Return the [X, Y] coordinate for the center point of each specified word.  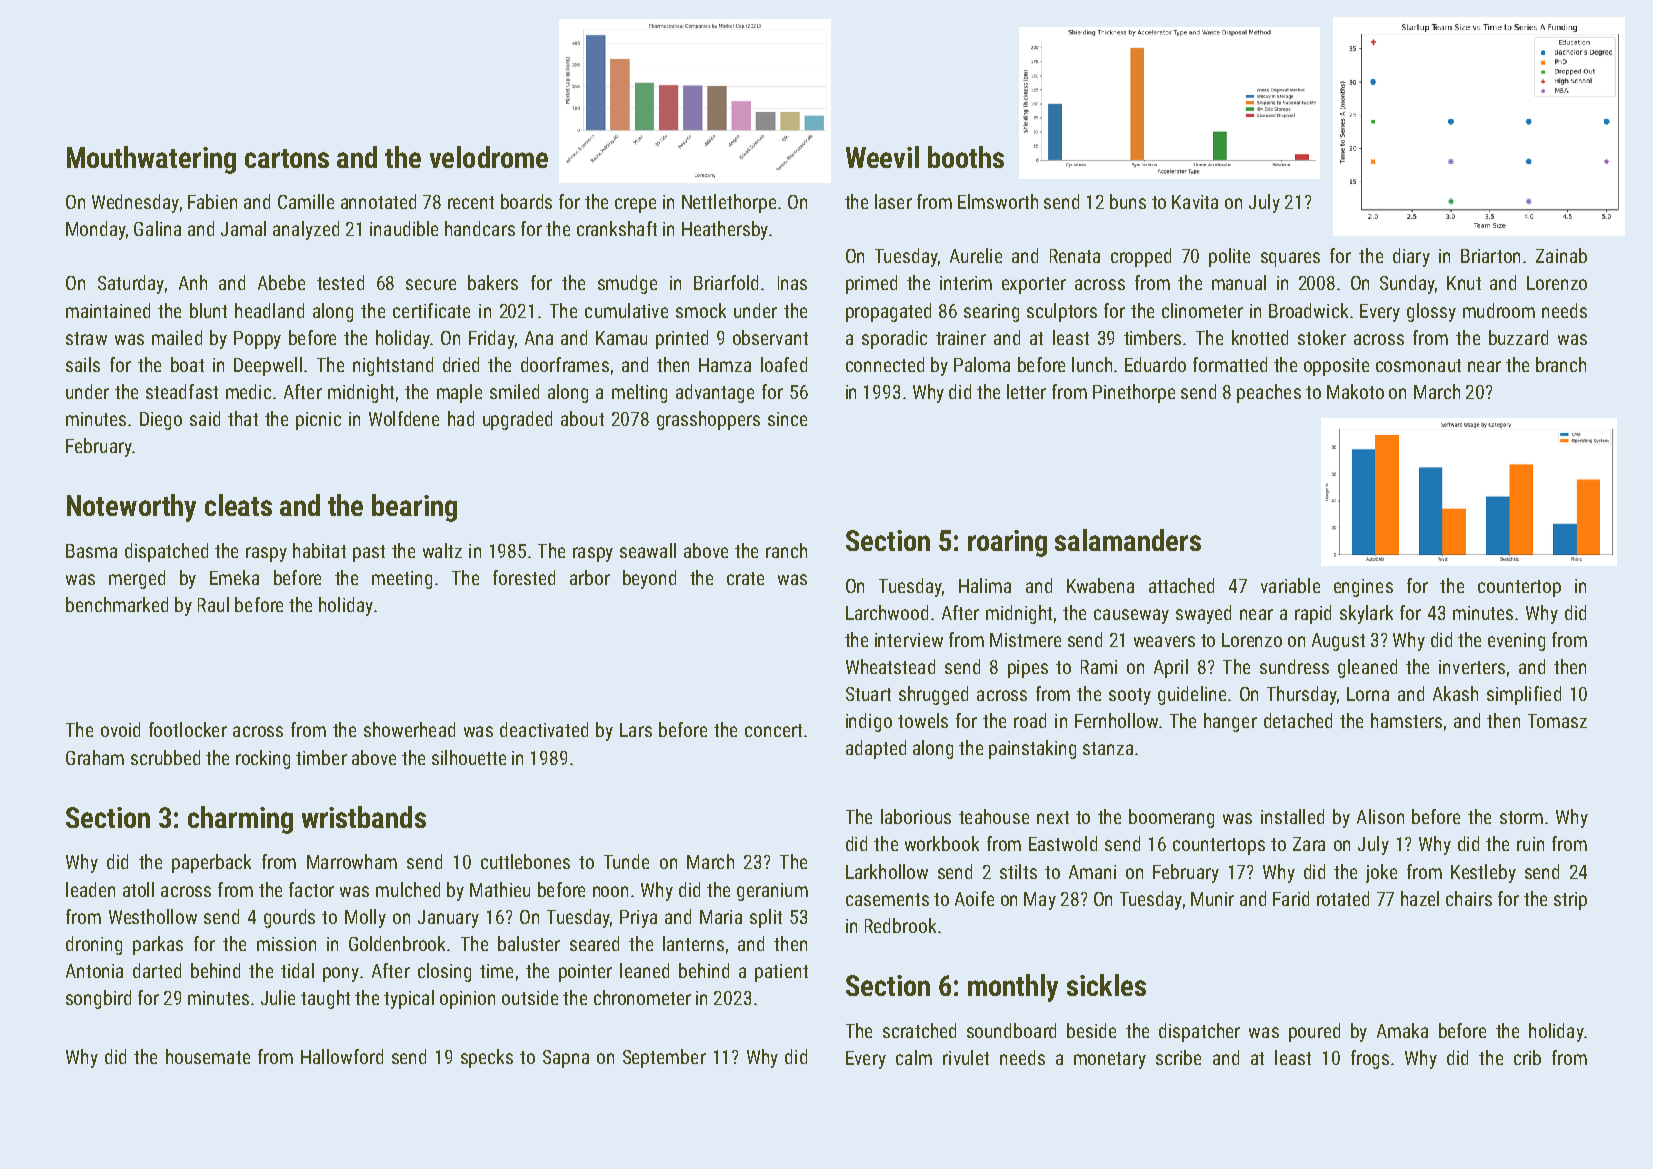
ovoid [120, 729]
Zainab [1561, 255]
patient [781, 973]
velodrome [489, 157]
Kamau [621, 338]
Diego [161, 421]
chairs [1469, 898]
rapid [1313, 614]
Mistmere [1025, 640]
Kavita [1195, 202]
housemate [208, 1056]
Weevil [882, 157]
